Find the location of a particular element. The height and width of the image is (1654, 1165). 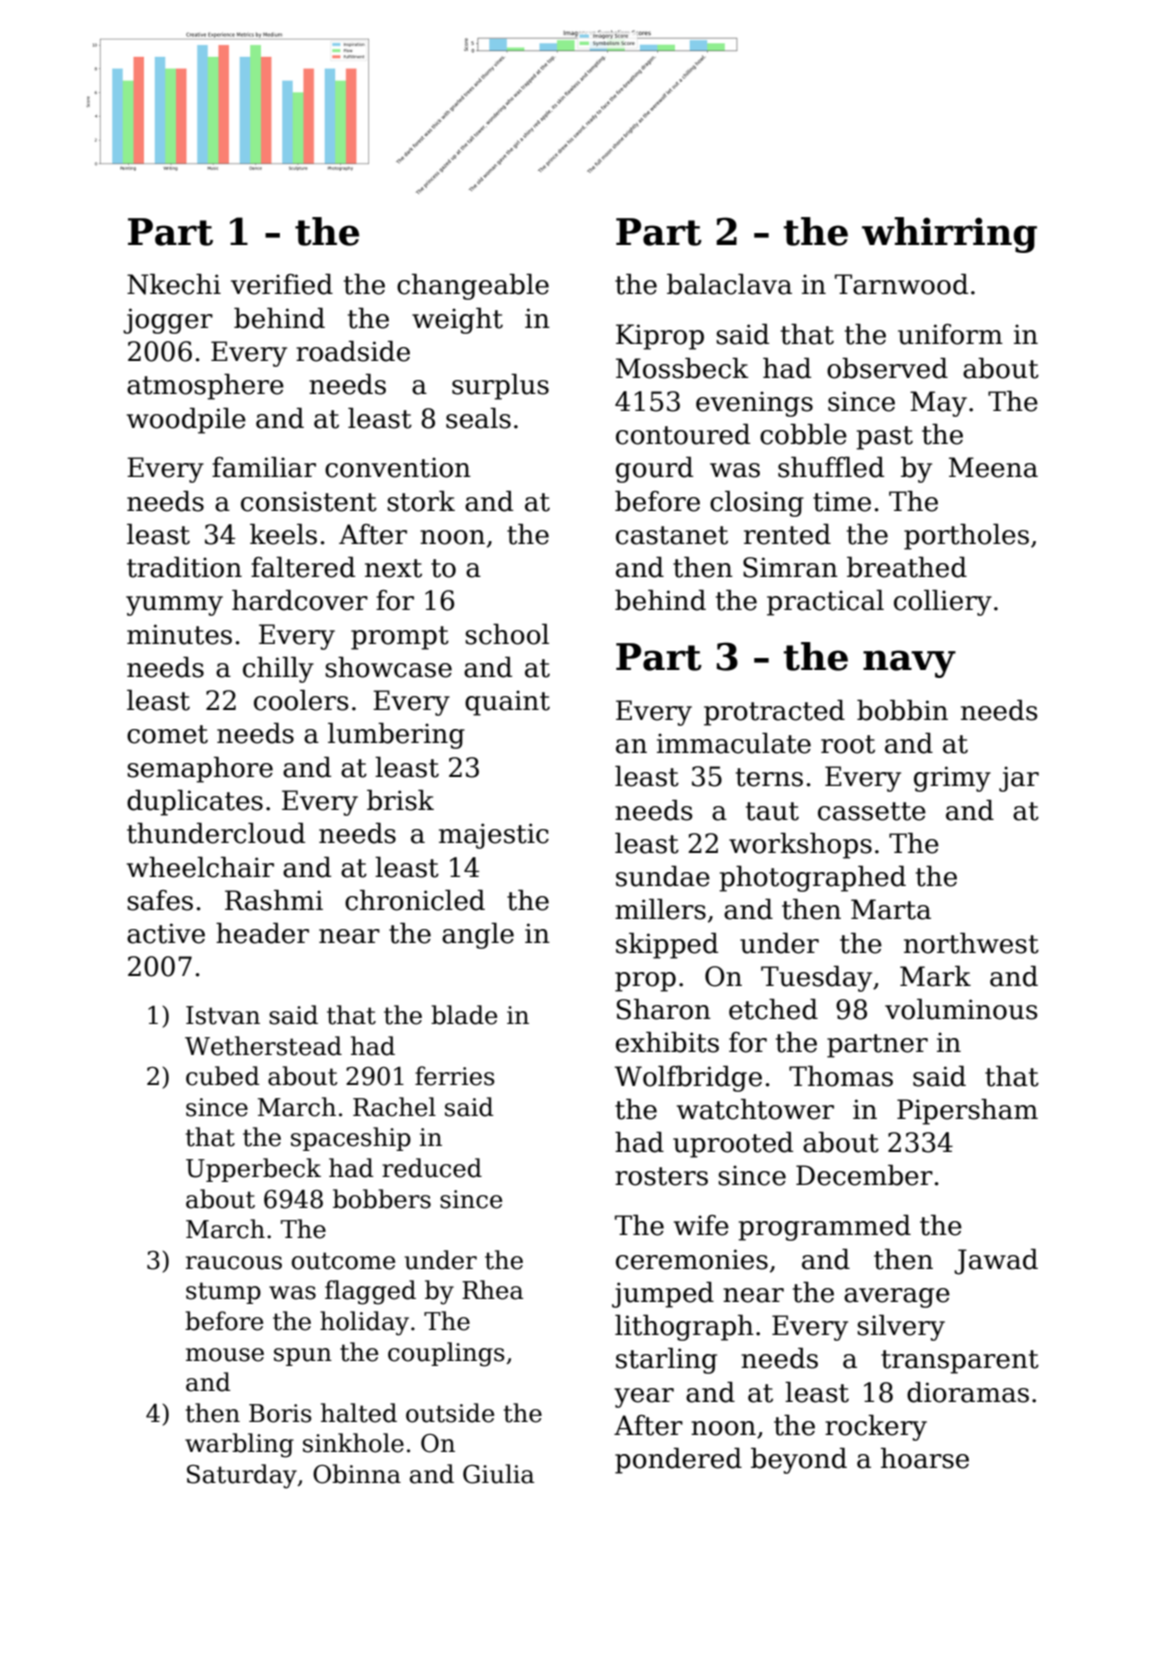

observed is located at coordinates (887, 368).
